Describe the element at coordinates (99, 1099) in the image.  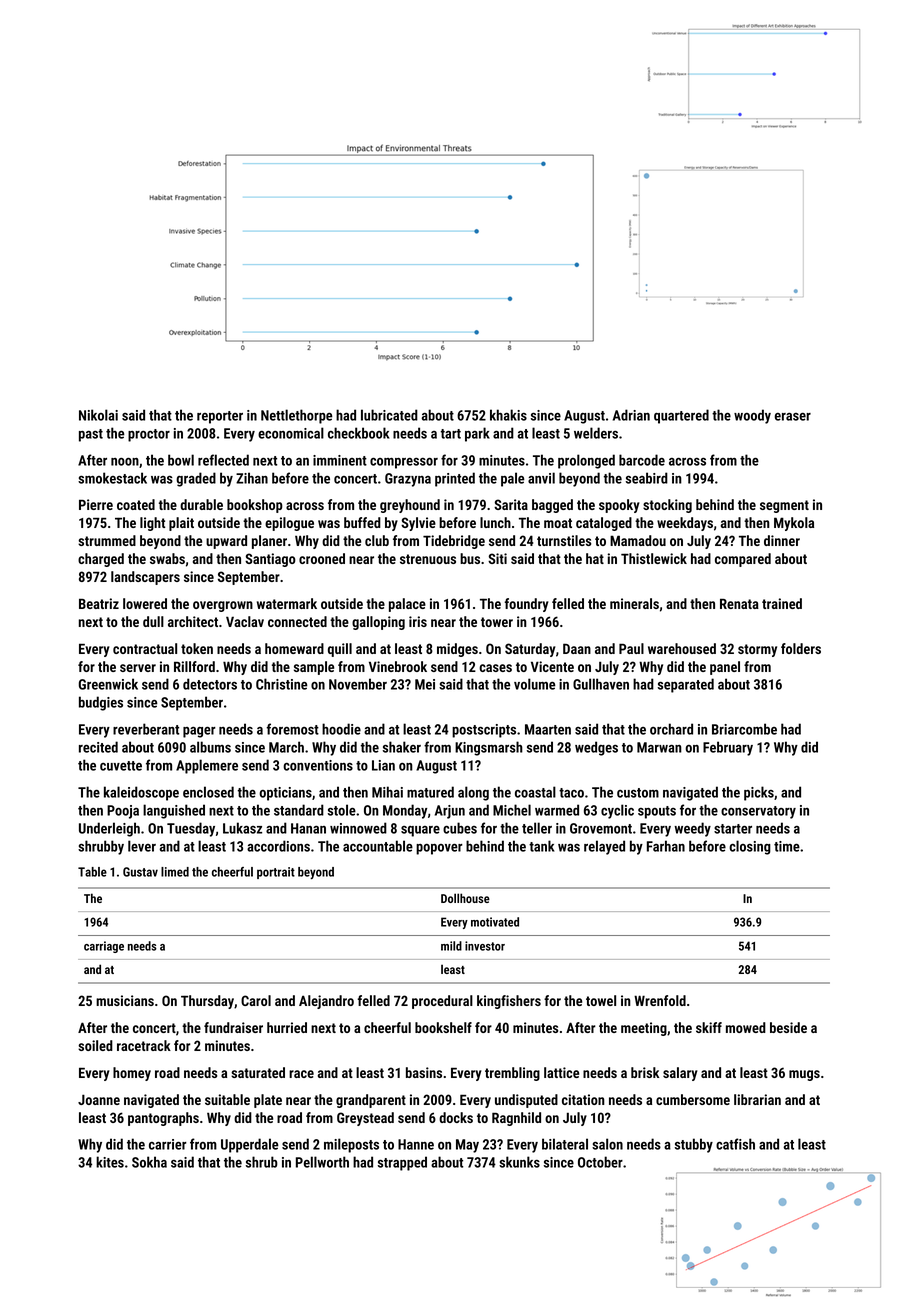
I see `Joanne` at that location.
